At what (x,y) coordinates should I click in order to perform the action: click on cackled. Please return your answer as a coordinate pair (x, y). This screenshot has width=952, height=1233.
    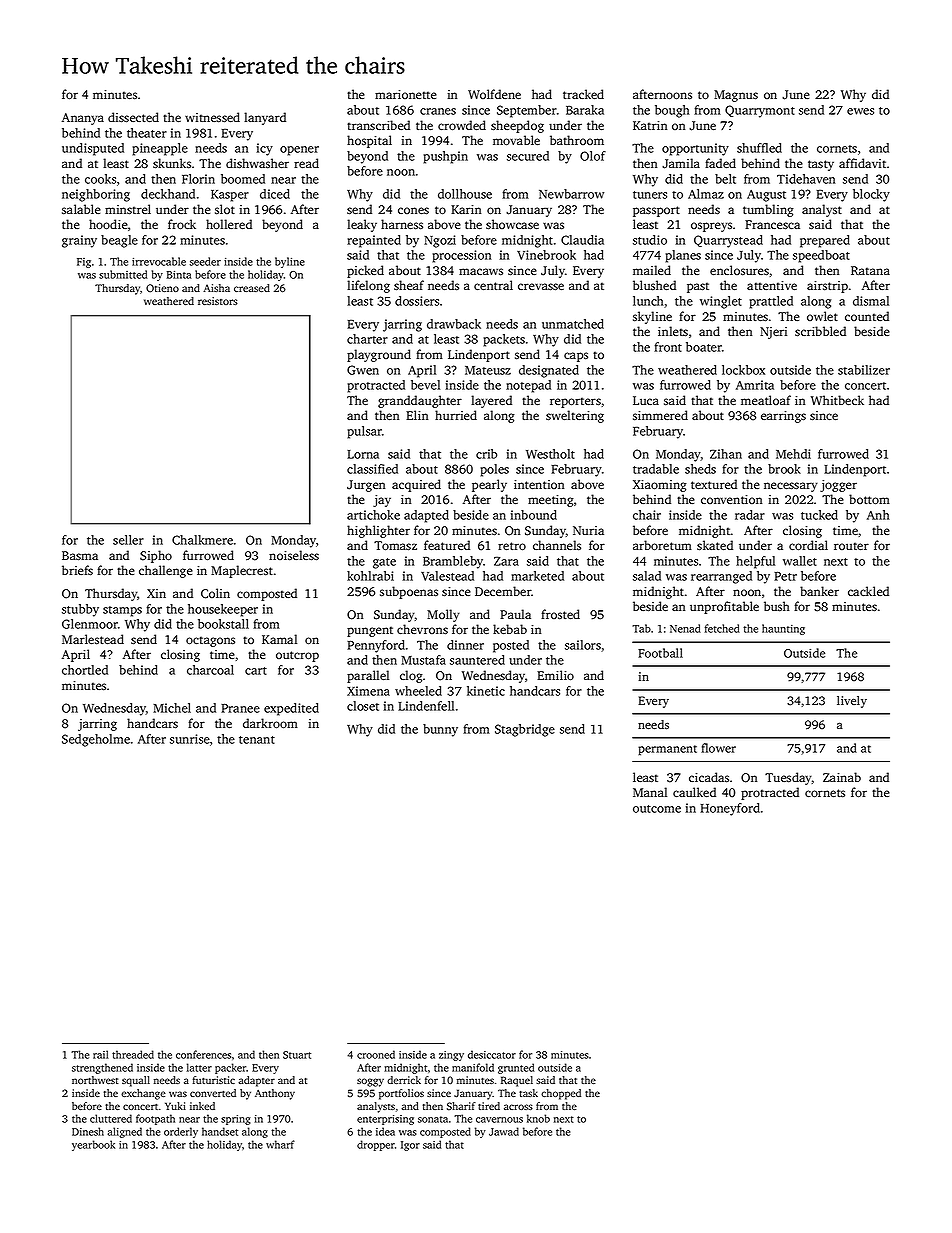
    Looking at the image, I should click on (868, 591).
